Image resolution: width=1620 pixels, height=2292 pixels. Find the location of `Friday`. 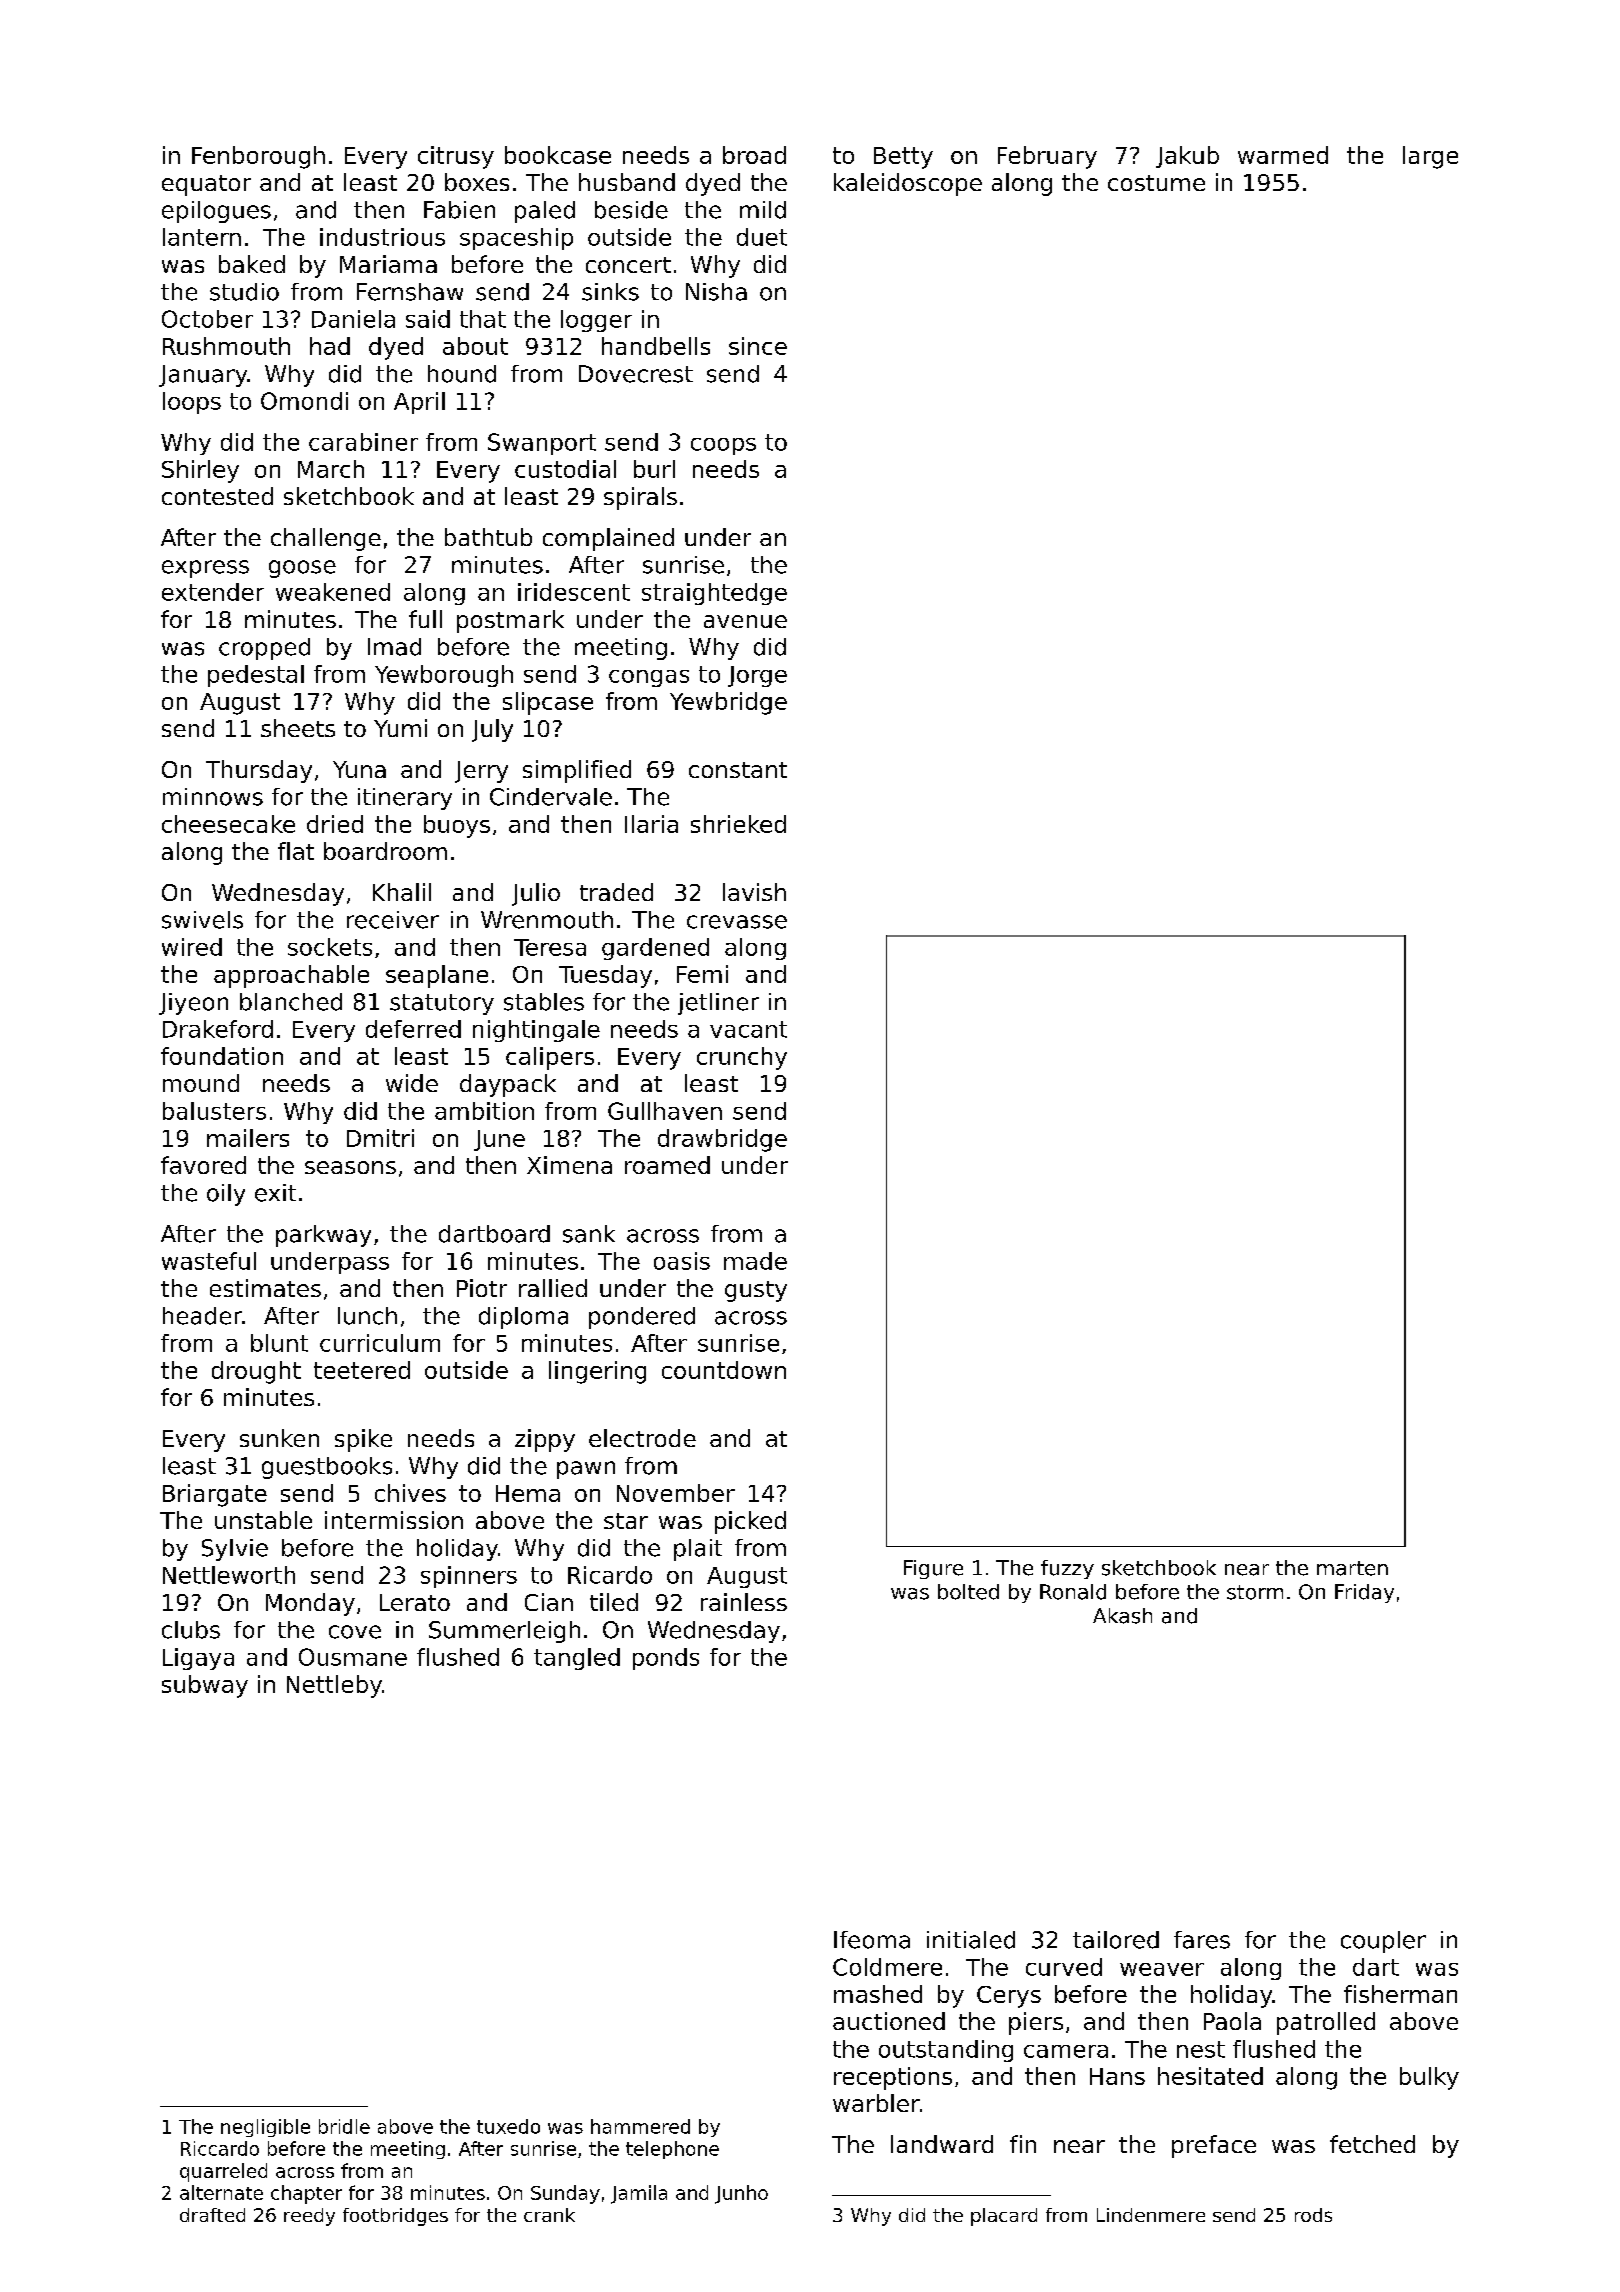

Friday is located at coordinates (1364, 1593).
